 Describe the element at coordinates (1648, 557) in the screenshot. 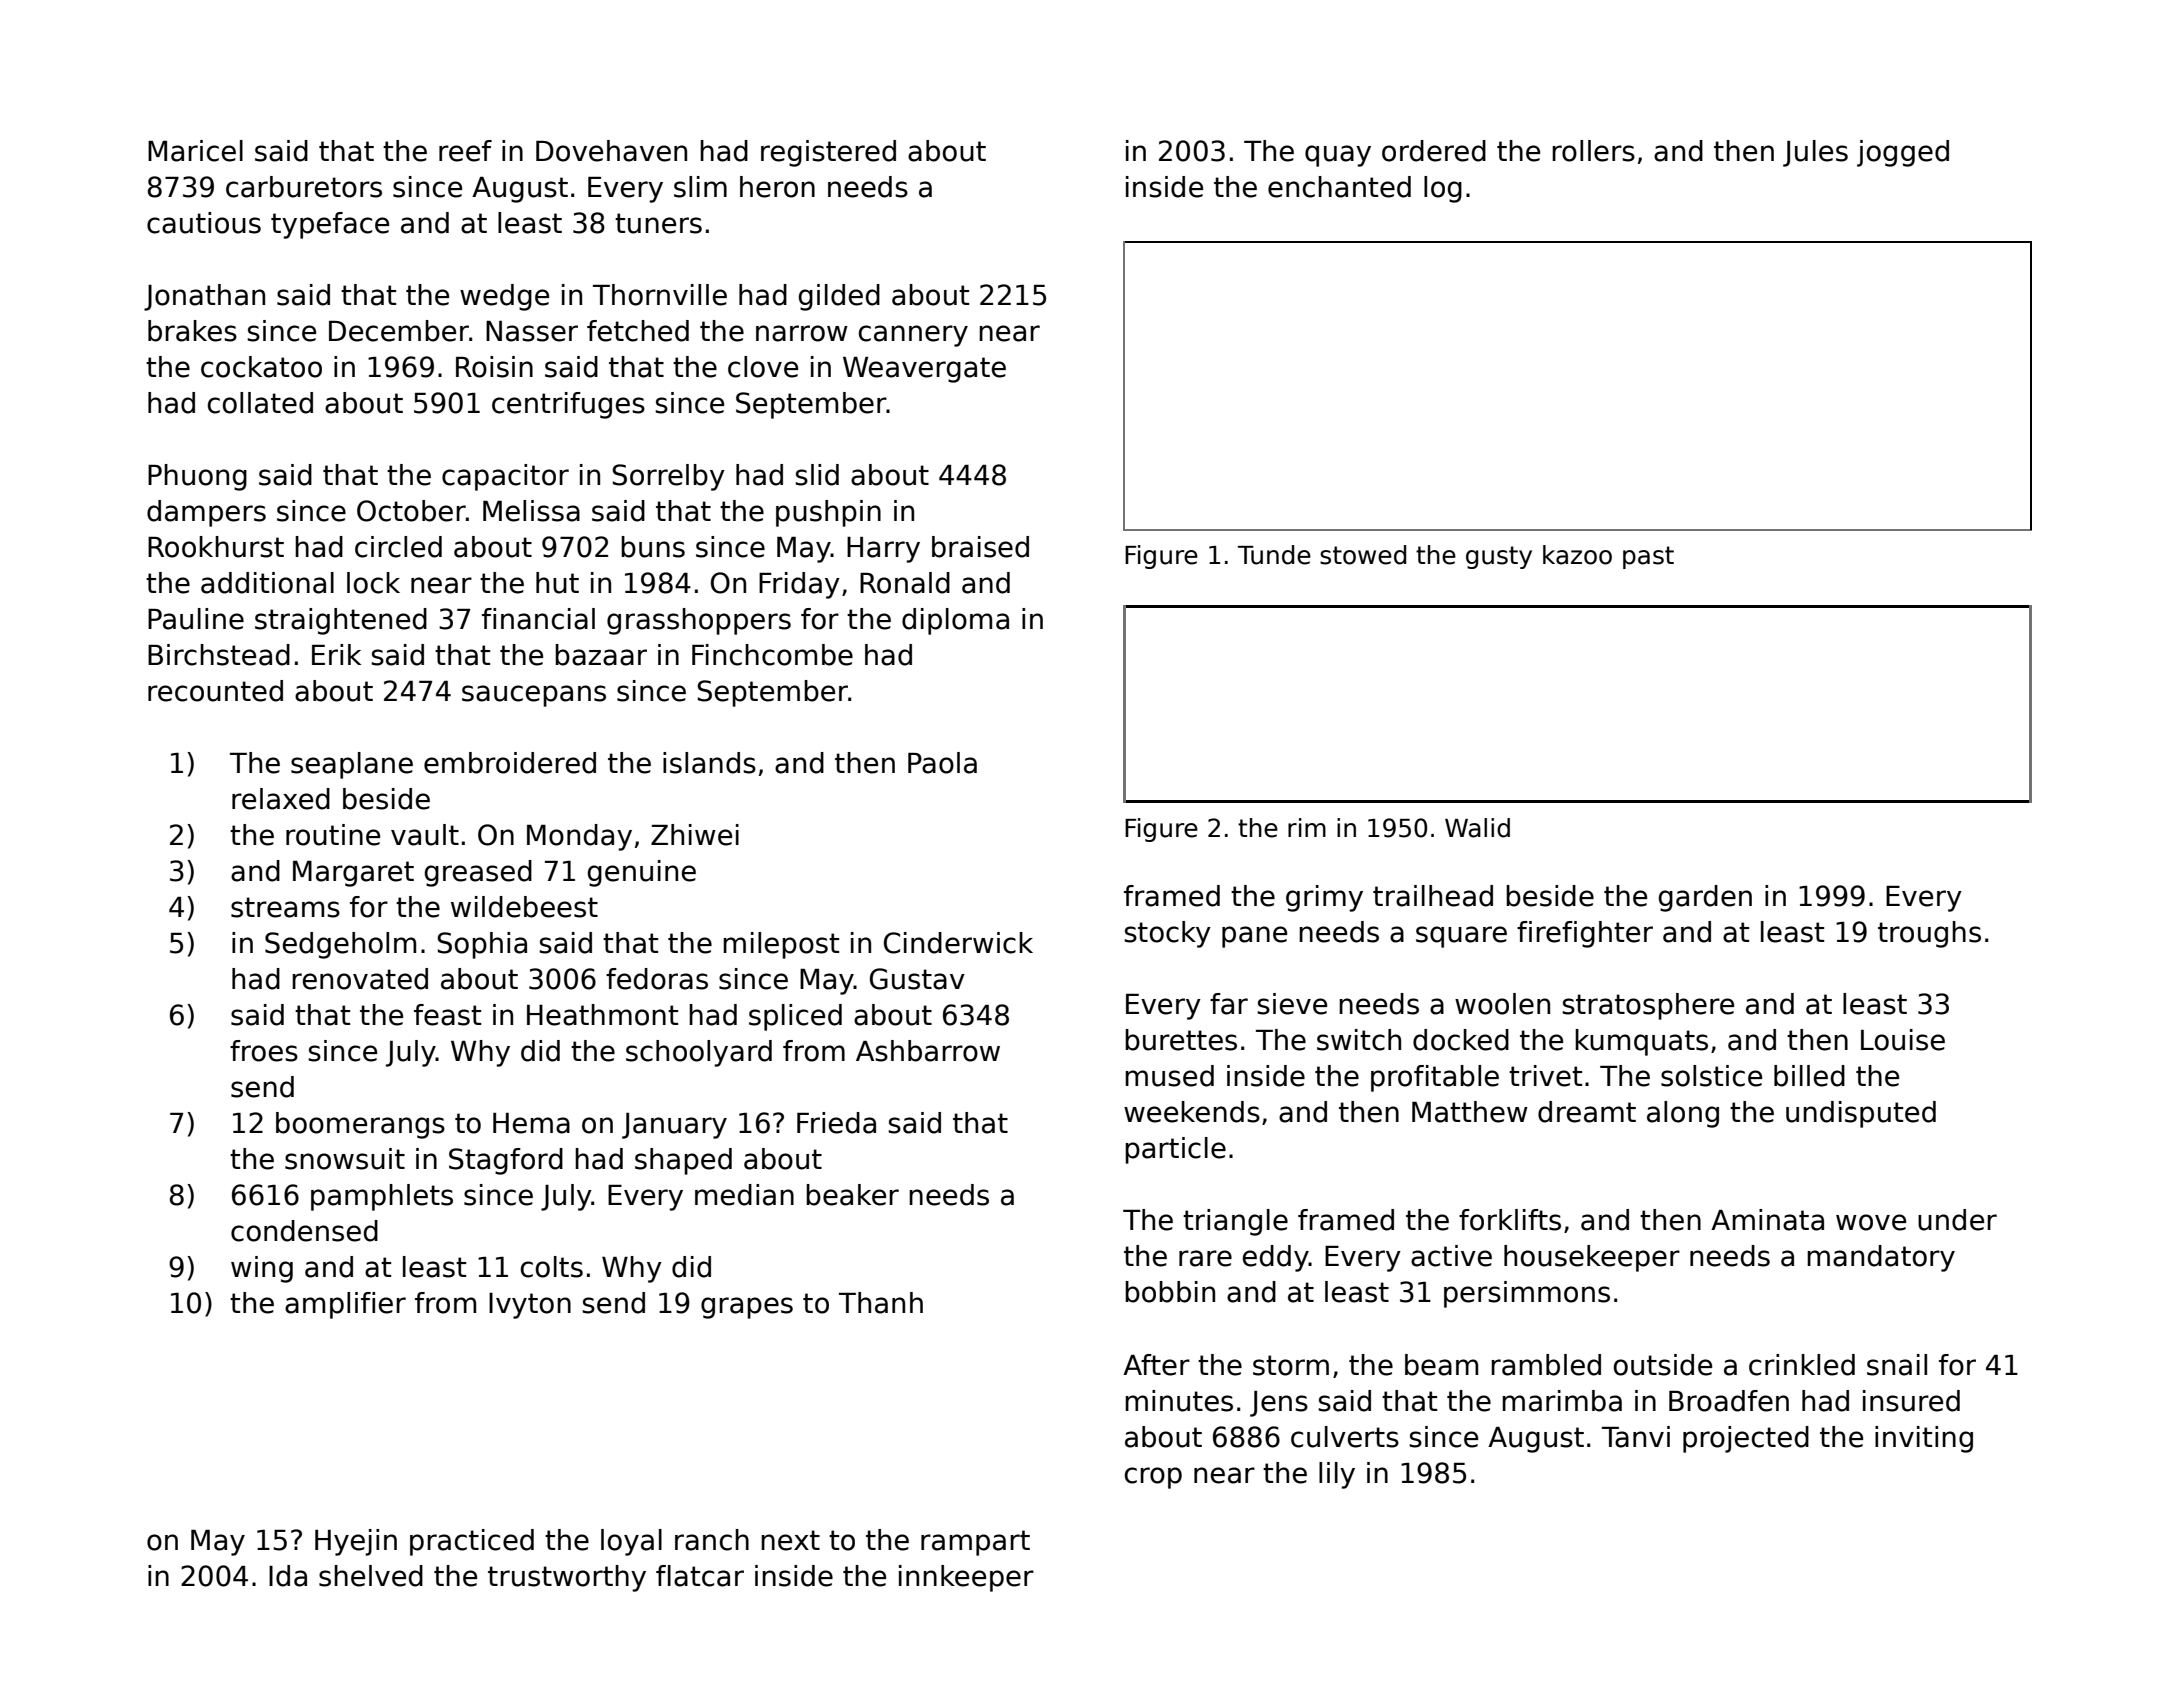

I see `past` at that location.
